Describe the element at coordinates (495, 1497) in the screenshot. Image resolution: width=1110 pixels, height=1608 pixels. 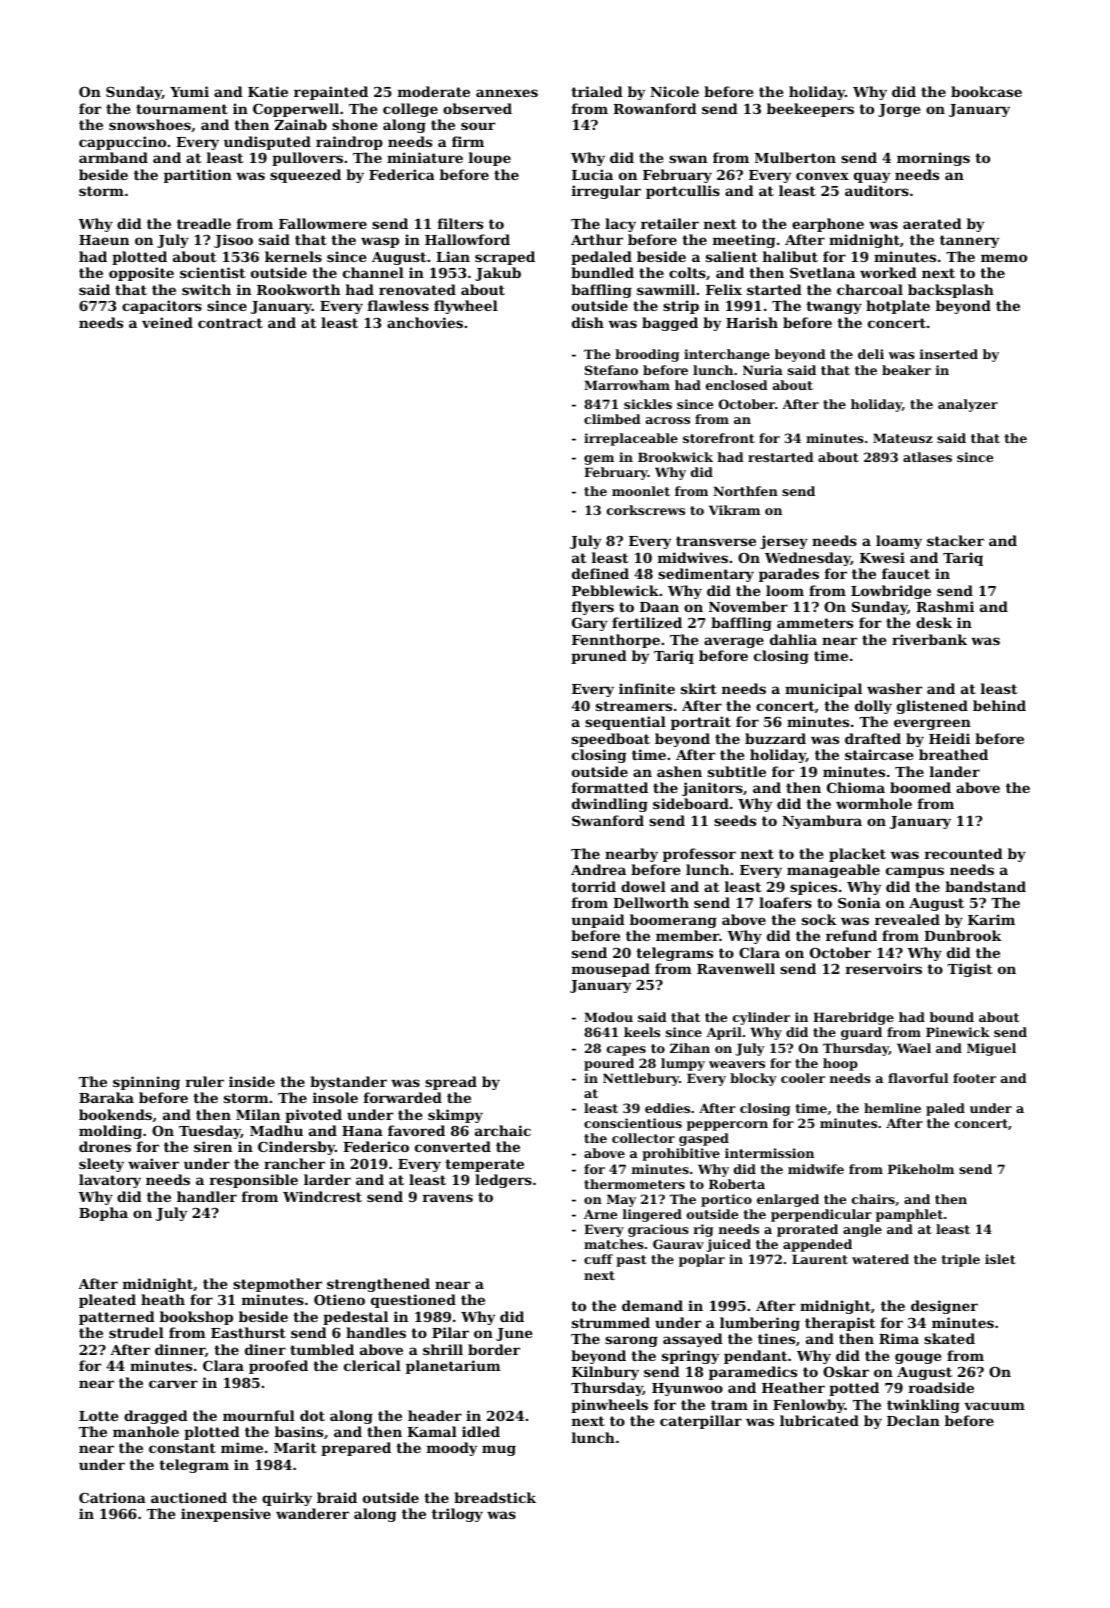
I see `breadstick` at that location.
